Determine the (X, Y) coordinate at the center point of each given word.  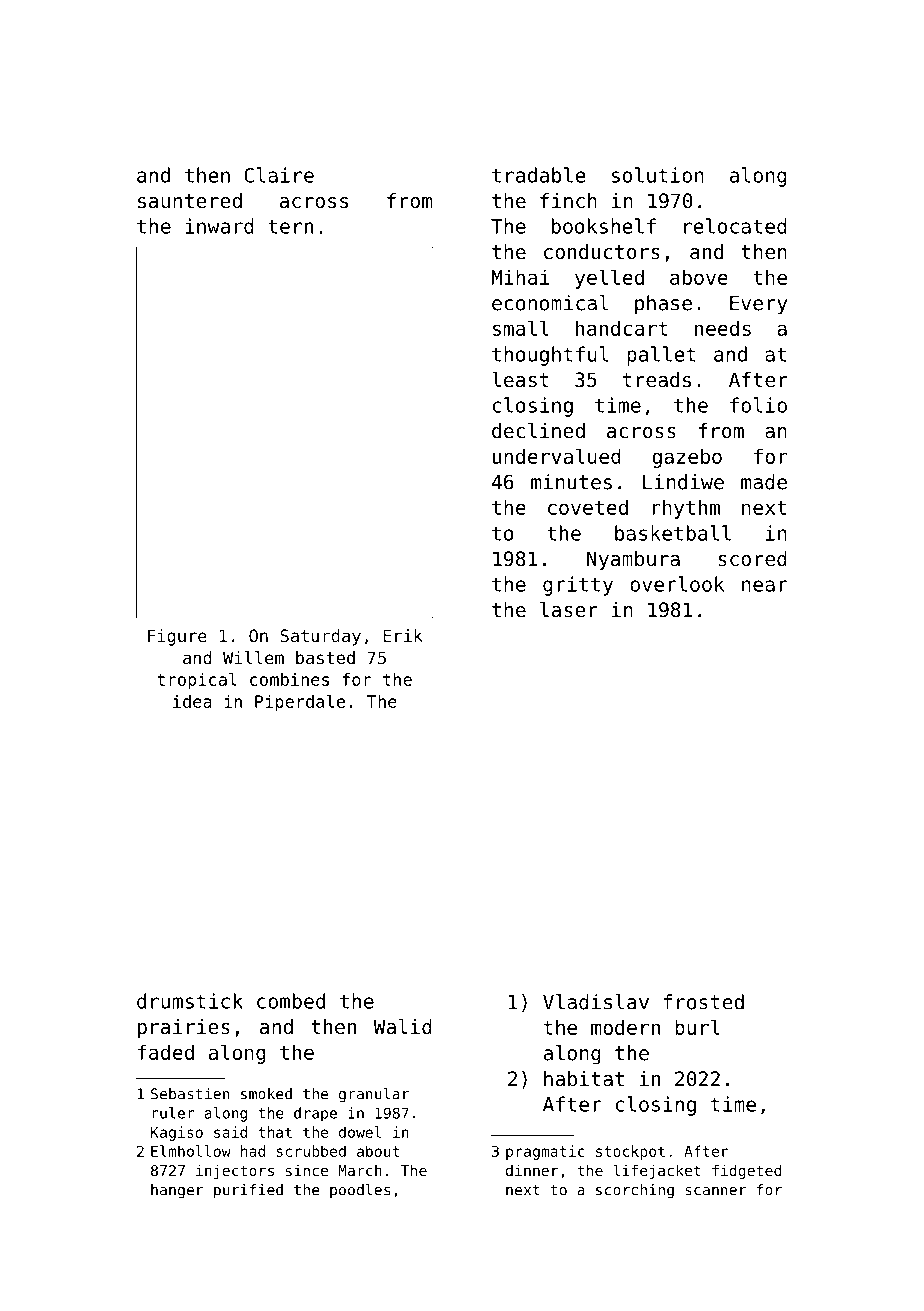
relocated (735, 226)
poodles (360, 1191)
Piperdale (300, 703)
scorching (635, 1191)
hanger (177, 1191)
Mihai (520, 277)
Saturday (320, 637)
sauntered (190, 201)
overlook (677, 584)
